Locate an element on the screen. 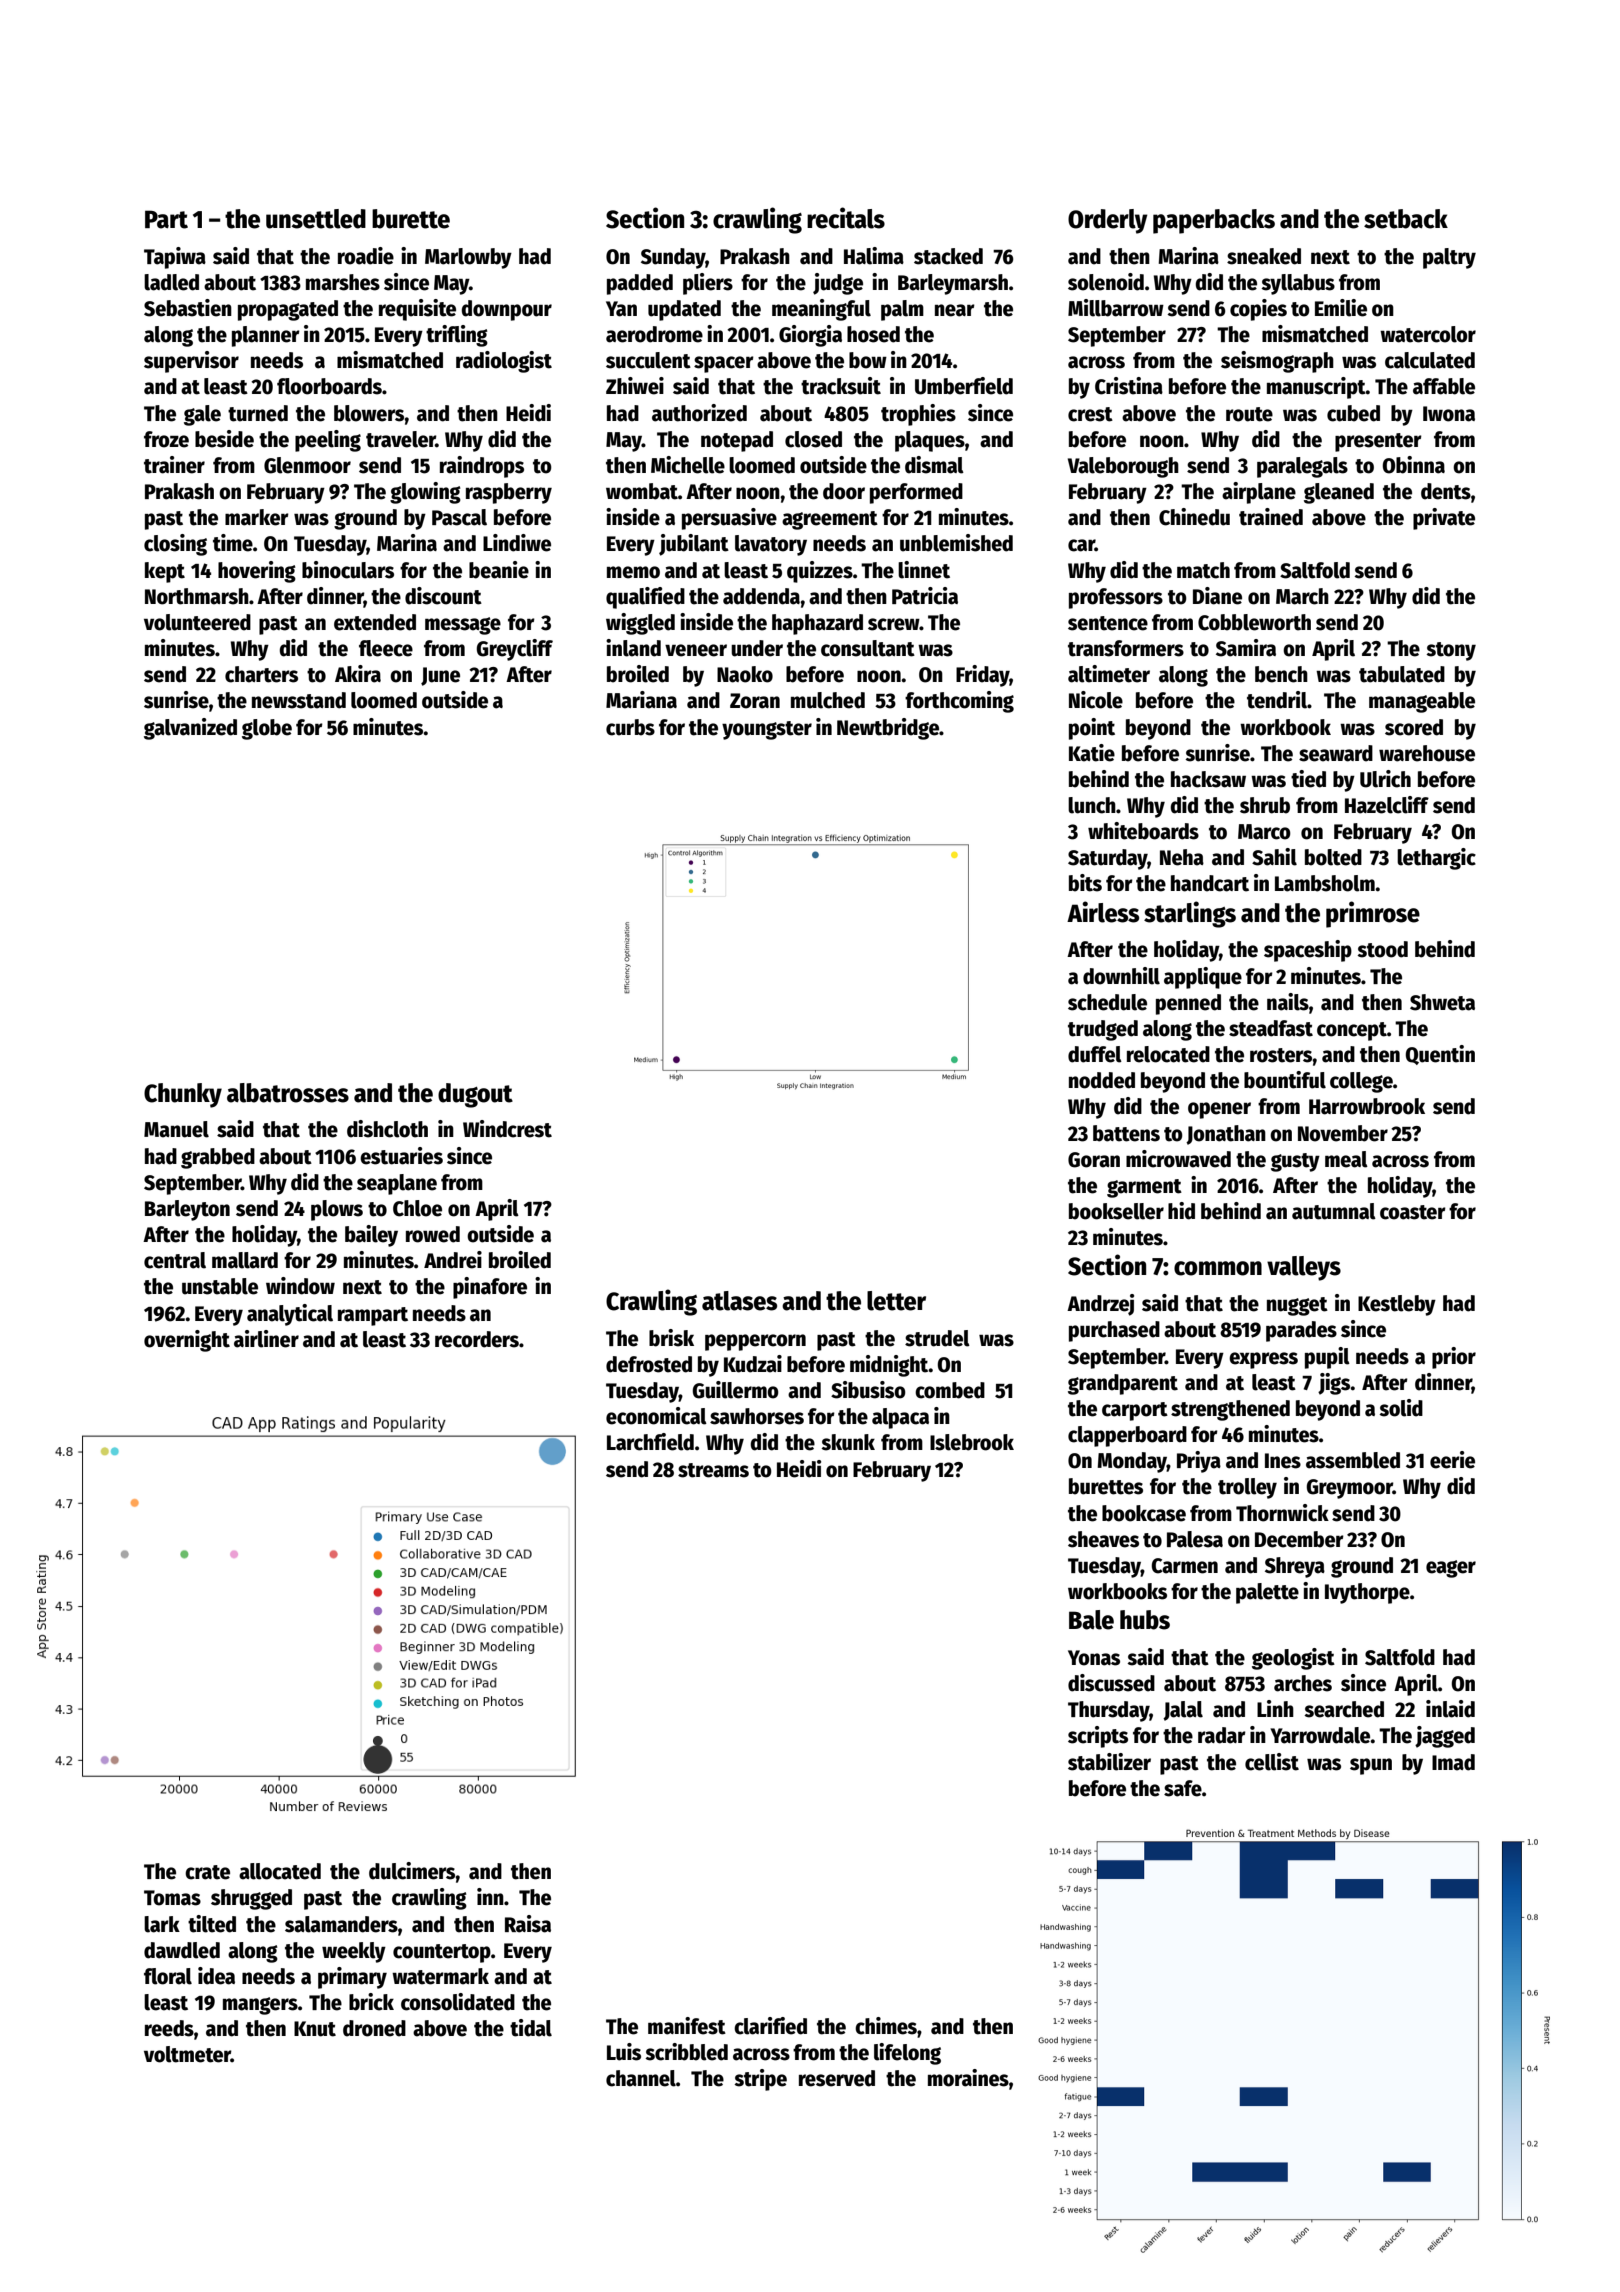 The height and width of the screenshot is (2292, 1620). Imad is located at coordinates (1453, 1762).
